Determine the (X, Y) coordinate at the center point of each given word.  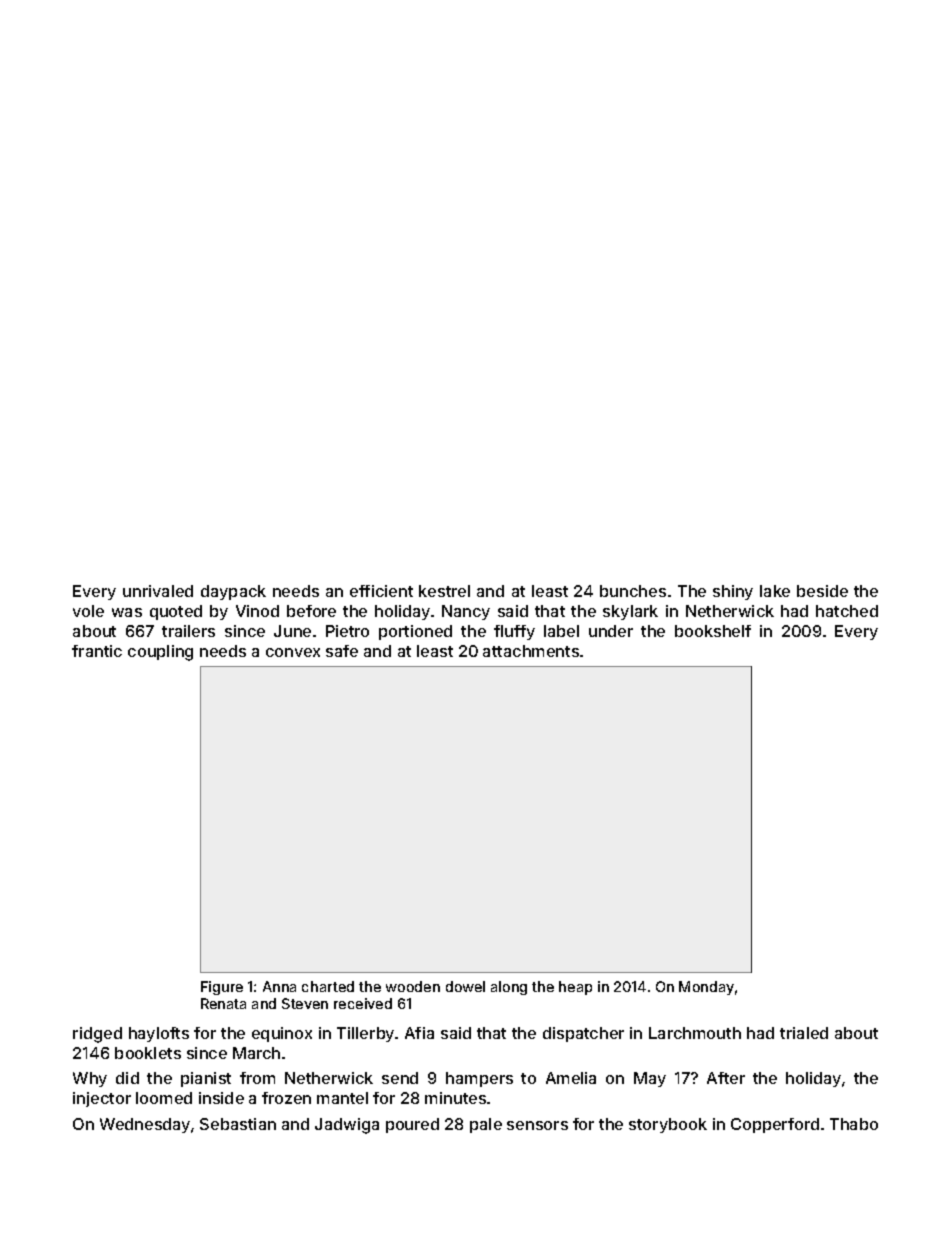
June (292, 631)
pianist (206, 1079)
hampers (479, 1079)
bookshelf (713, 631)
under (611, 631)
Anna (279, 986)
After (726, 1078)
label (561, 631)
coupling (160, 653)
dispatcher (583, 1034)
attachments (531, 651)
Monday (706, 988)
